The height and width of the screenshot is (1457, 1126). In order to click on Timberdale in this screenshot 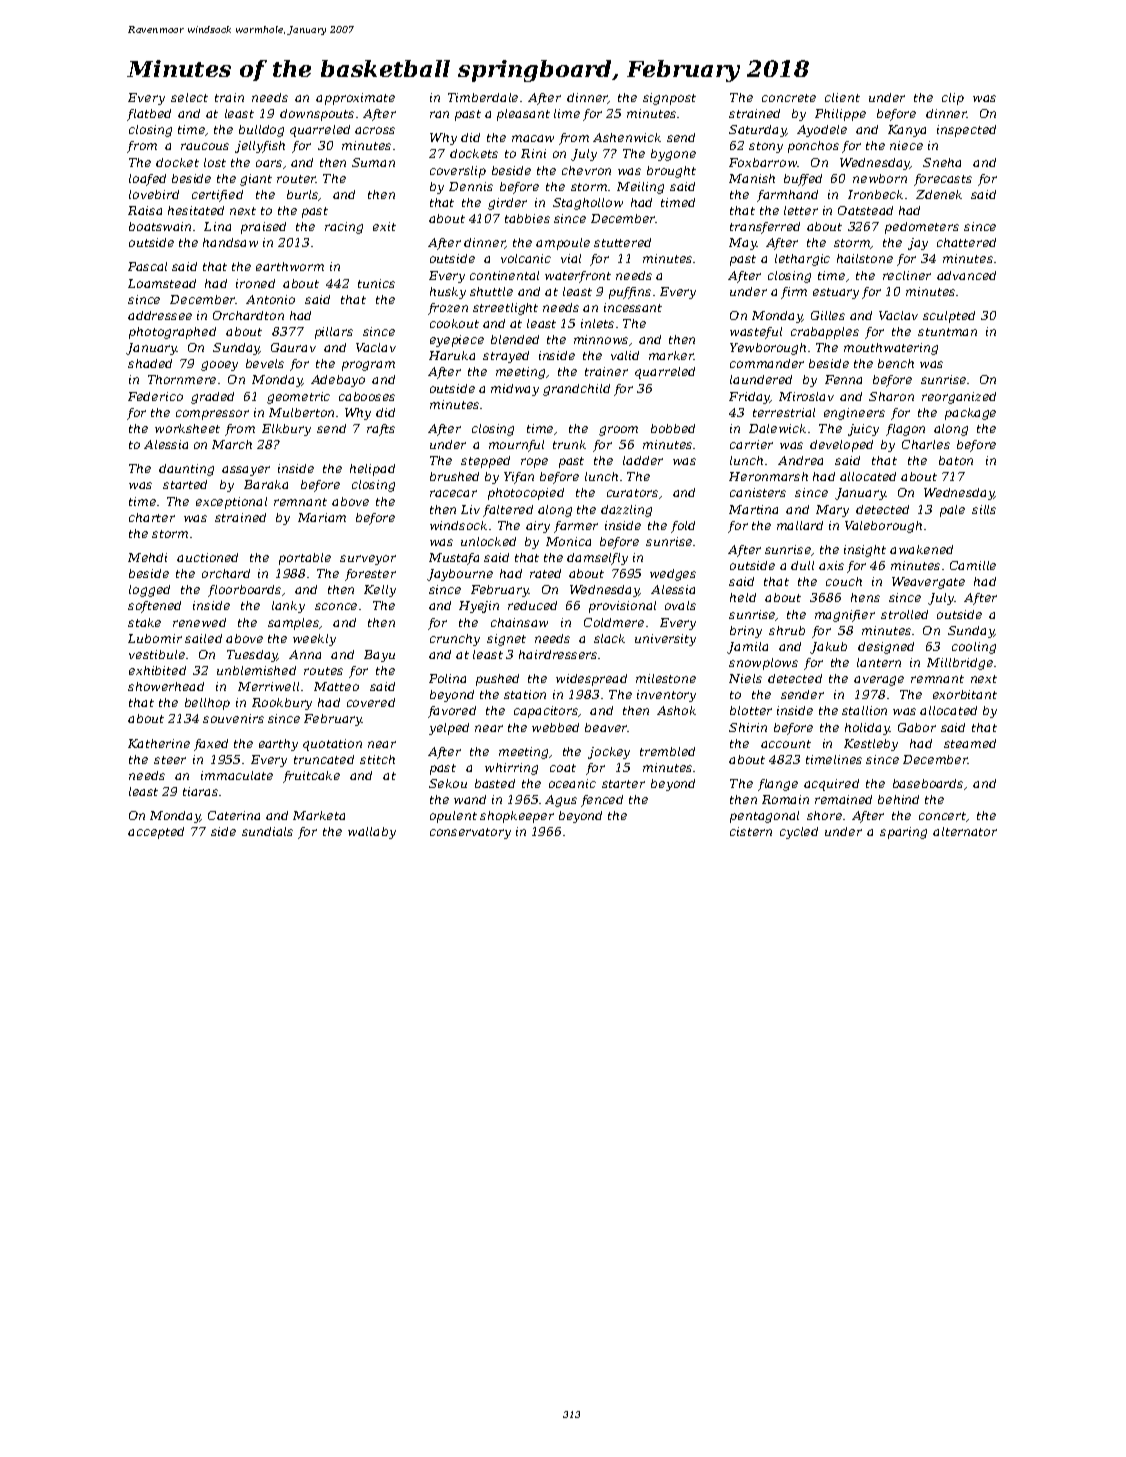, I will do `click(483, 97)`.
